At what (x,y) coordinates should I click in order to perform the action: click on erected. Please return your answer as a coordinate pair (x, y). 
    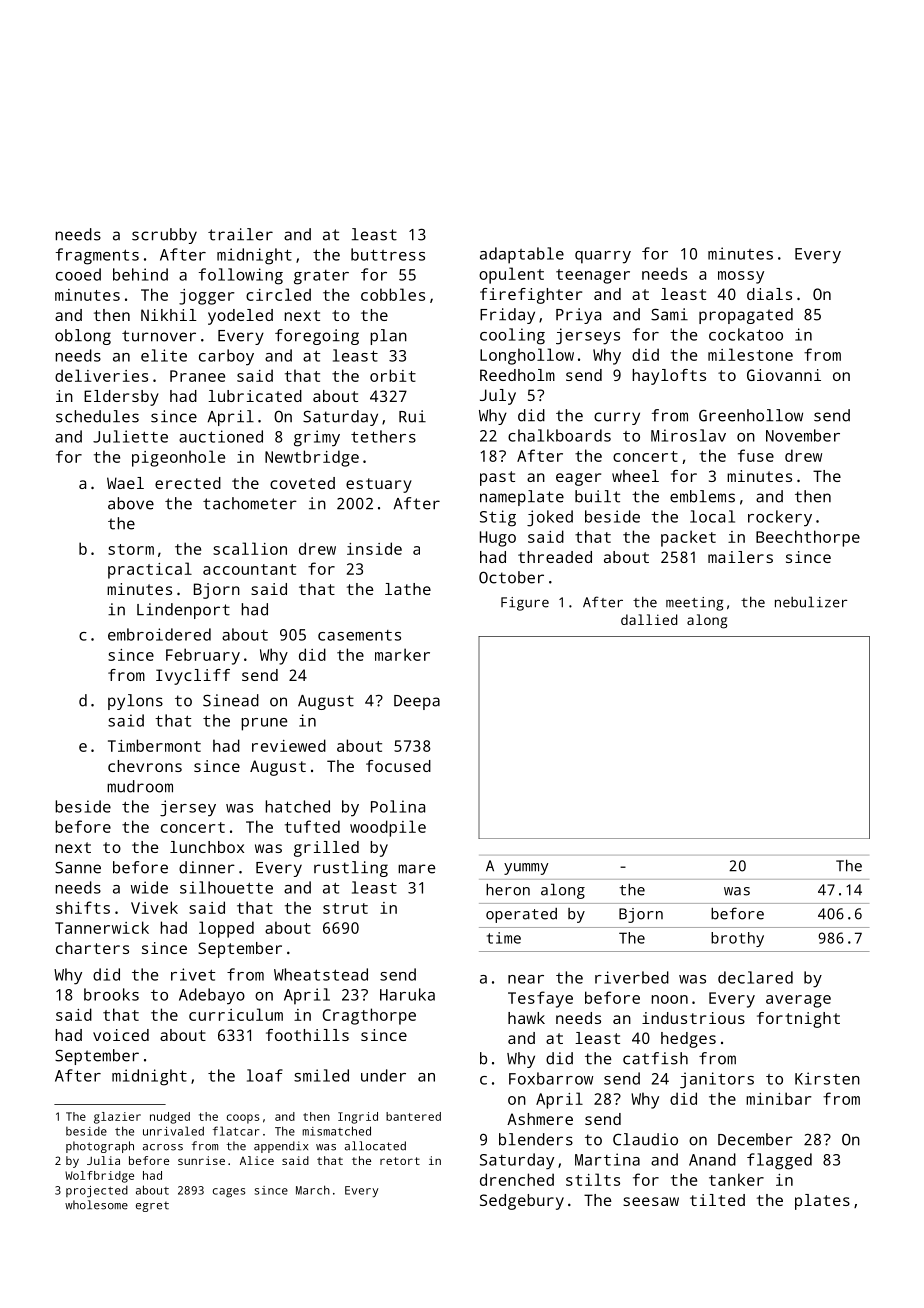
    Looking at the image, I should click on (188, 483).
